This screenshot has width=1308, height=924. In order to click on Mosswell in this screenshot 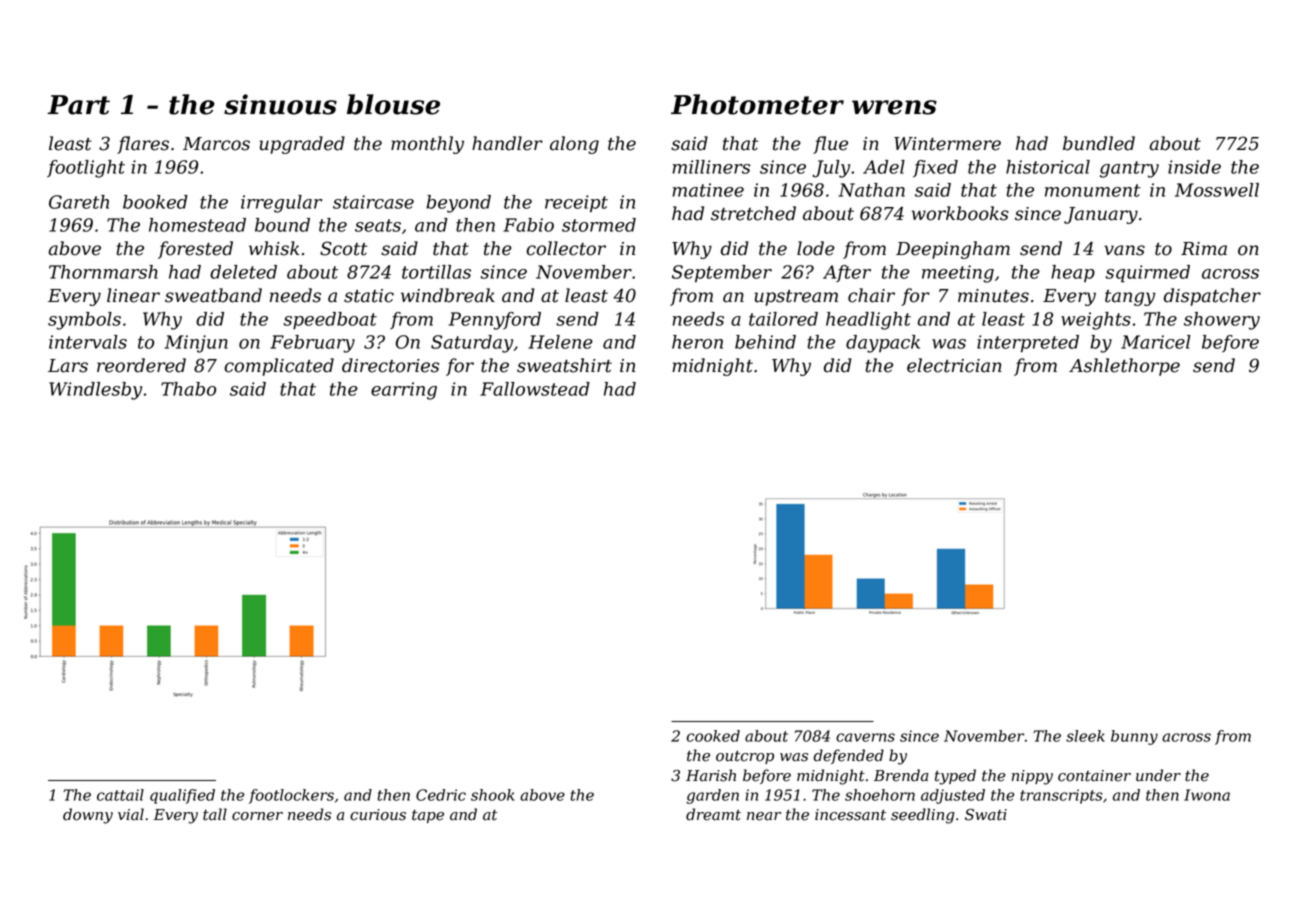, I will do `click(1217, 190)`.
